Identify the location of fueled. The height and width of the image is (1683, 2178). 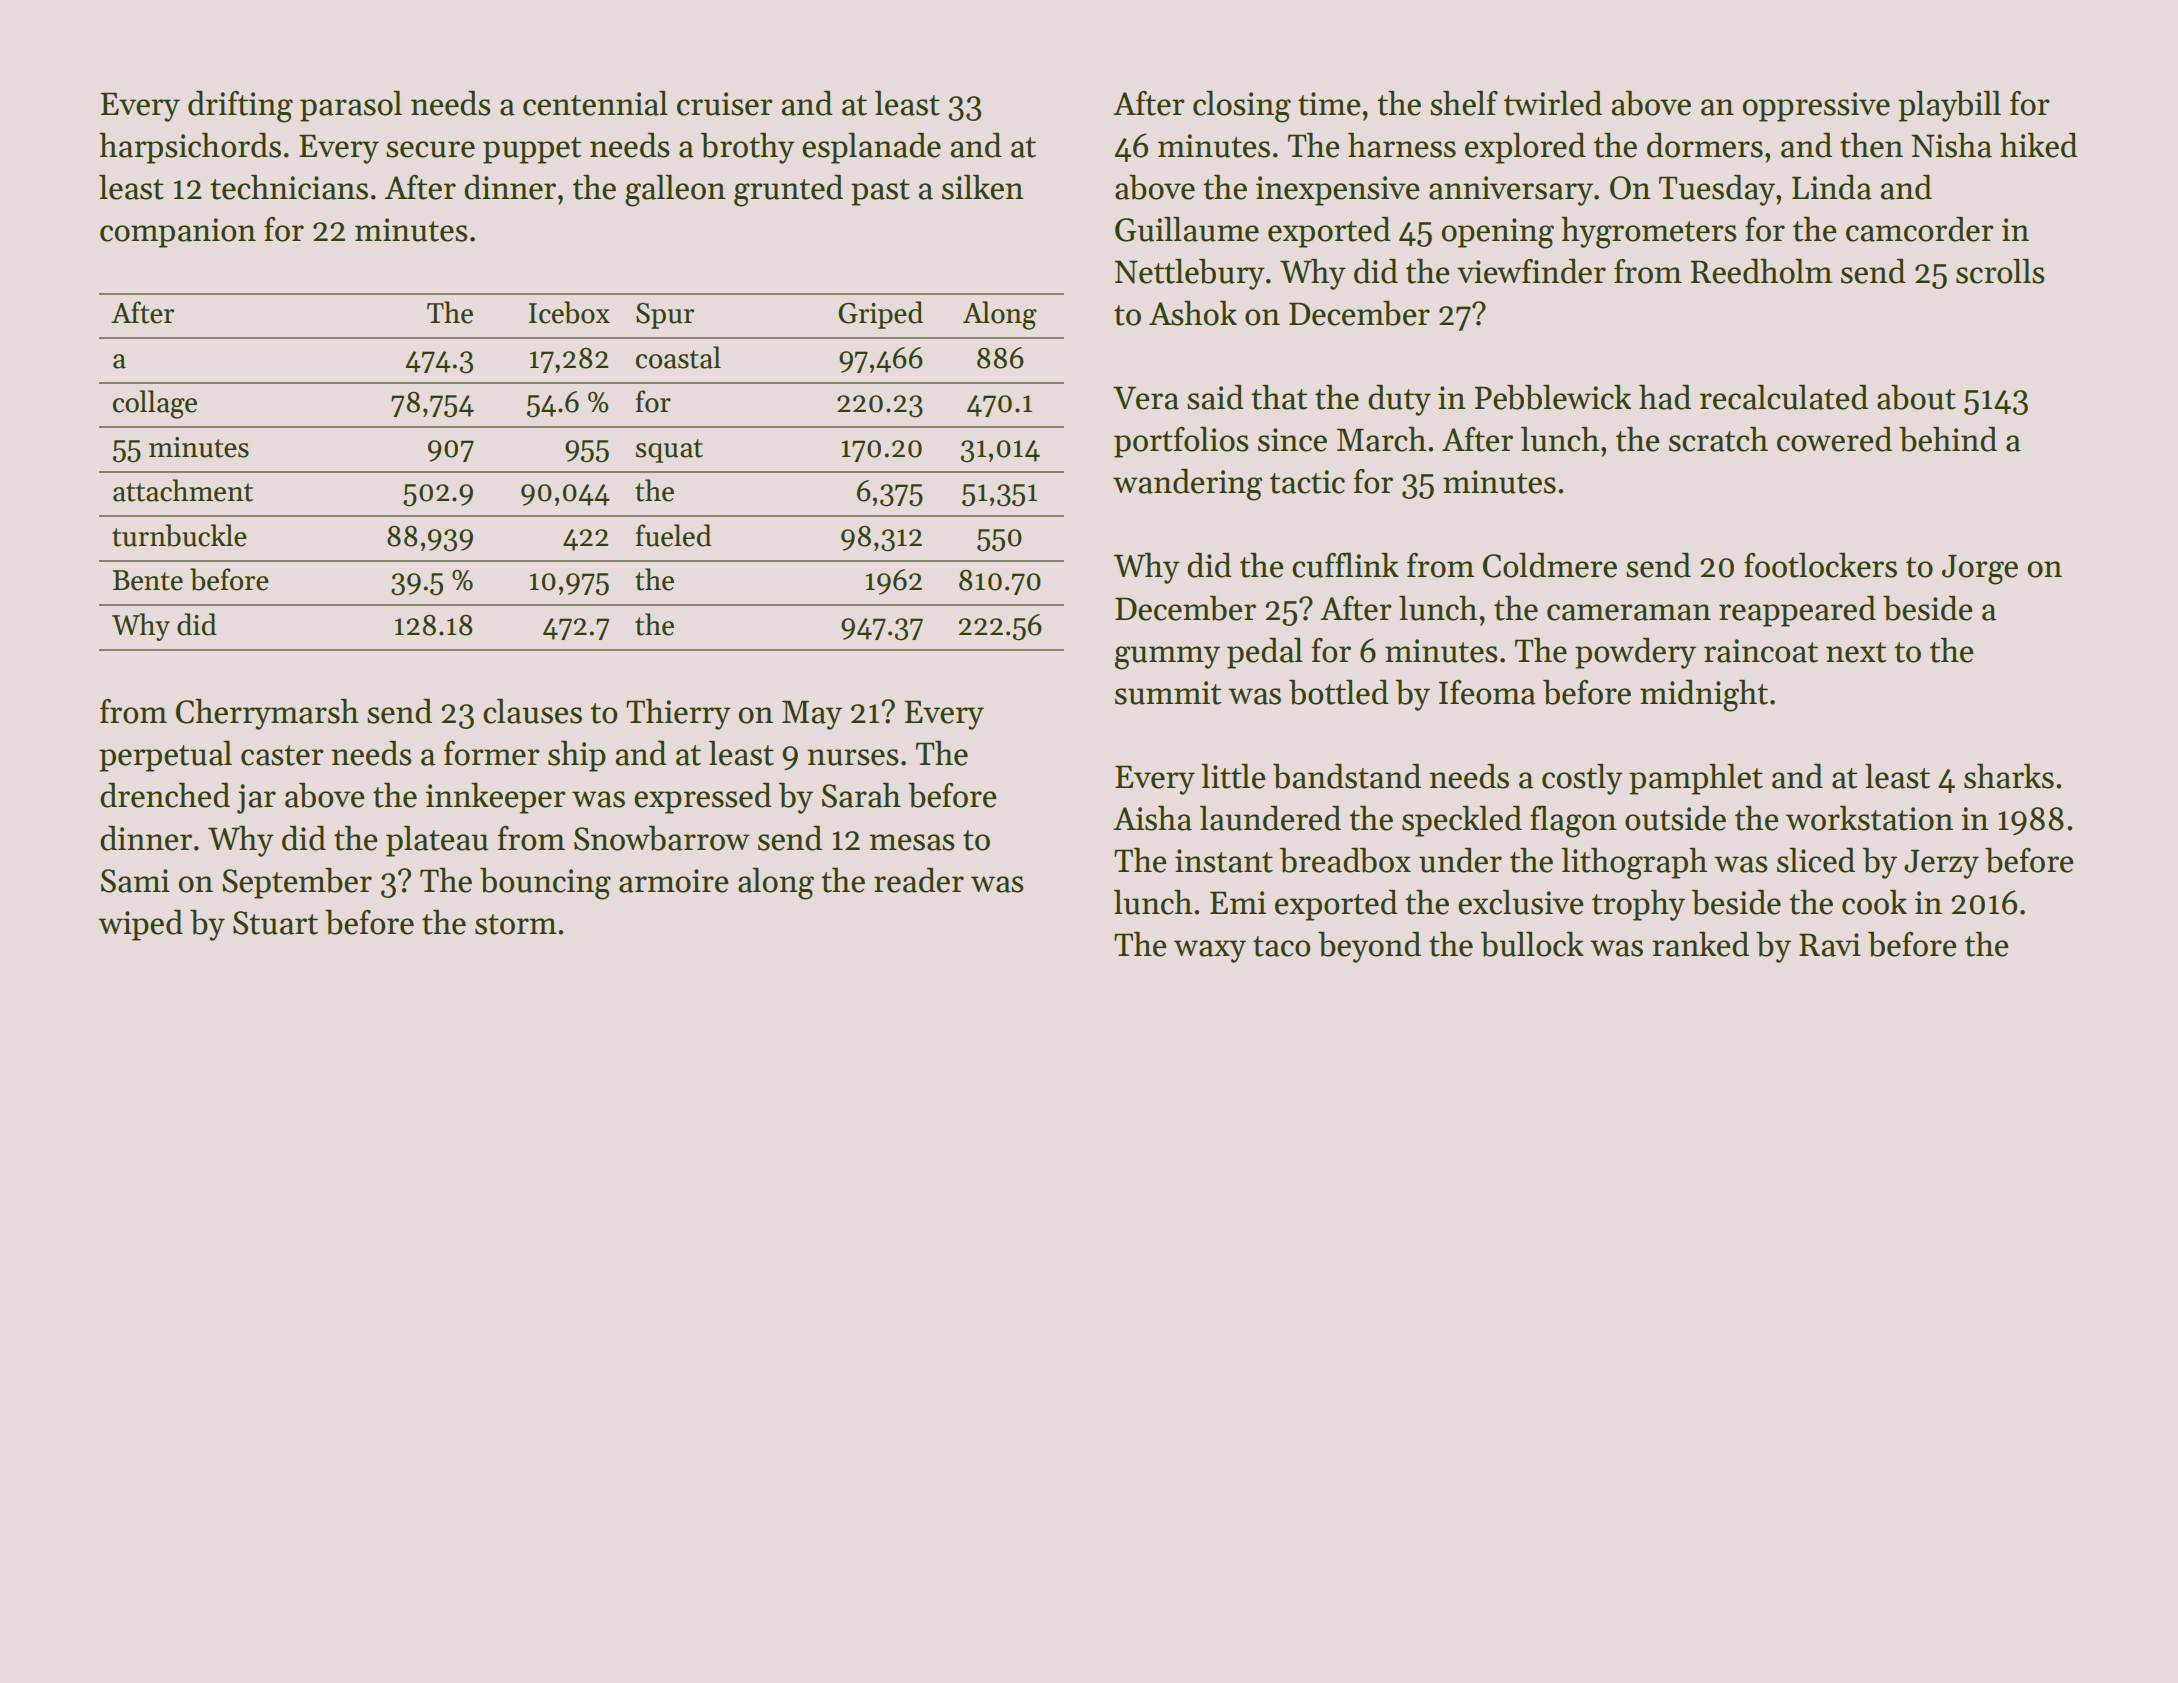
(674, 535).
